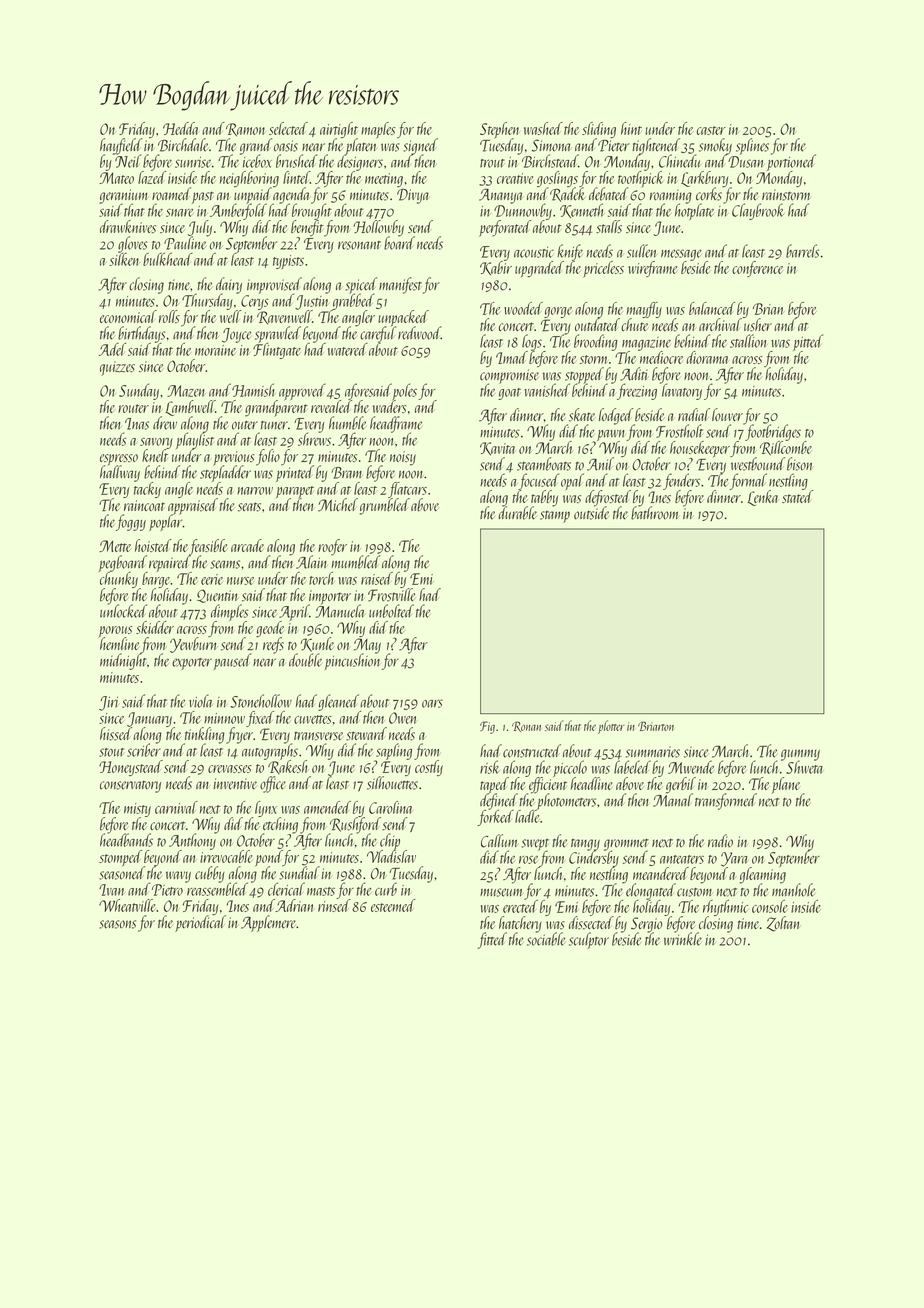 This image has width=924, height=1308. I want to click on paused, so click(233, 661).
